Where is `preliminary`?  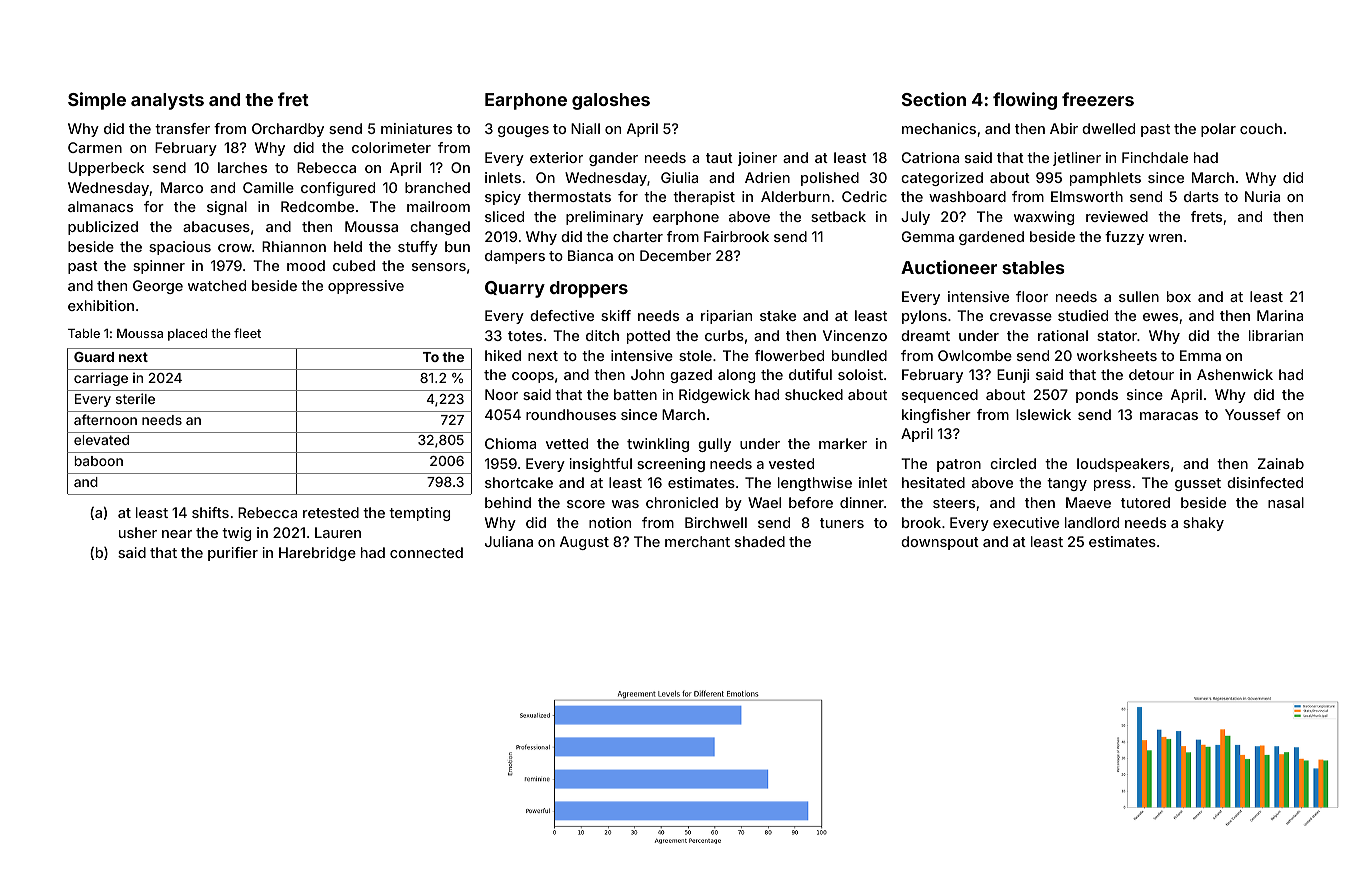
preliminary is located at coordinates (604, 218).
